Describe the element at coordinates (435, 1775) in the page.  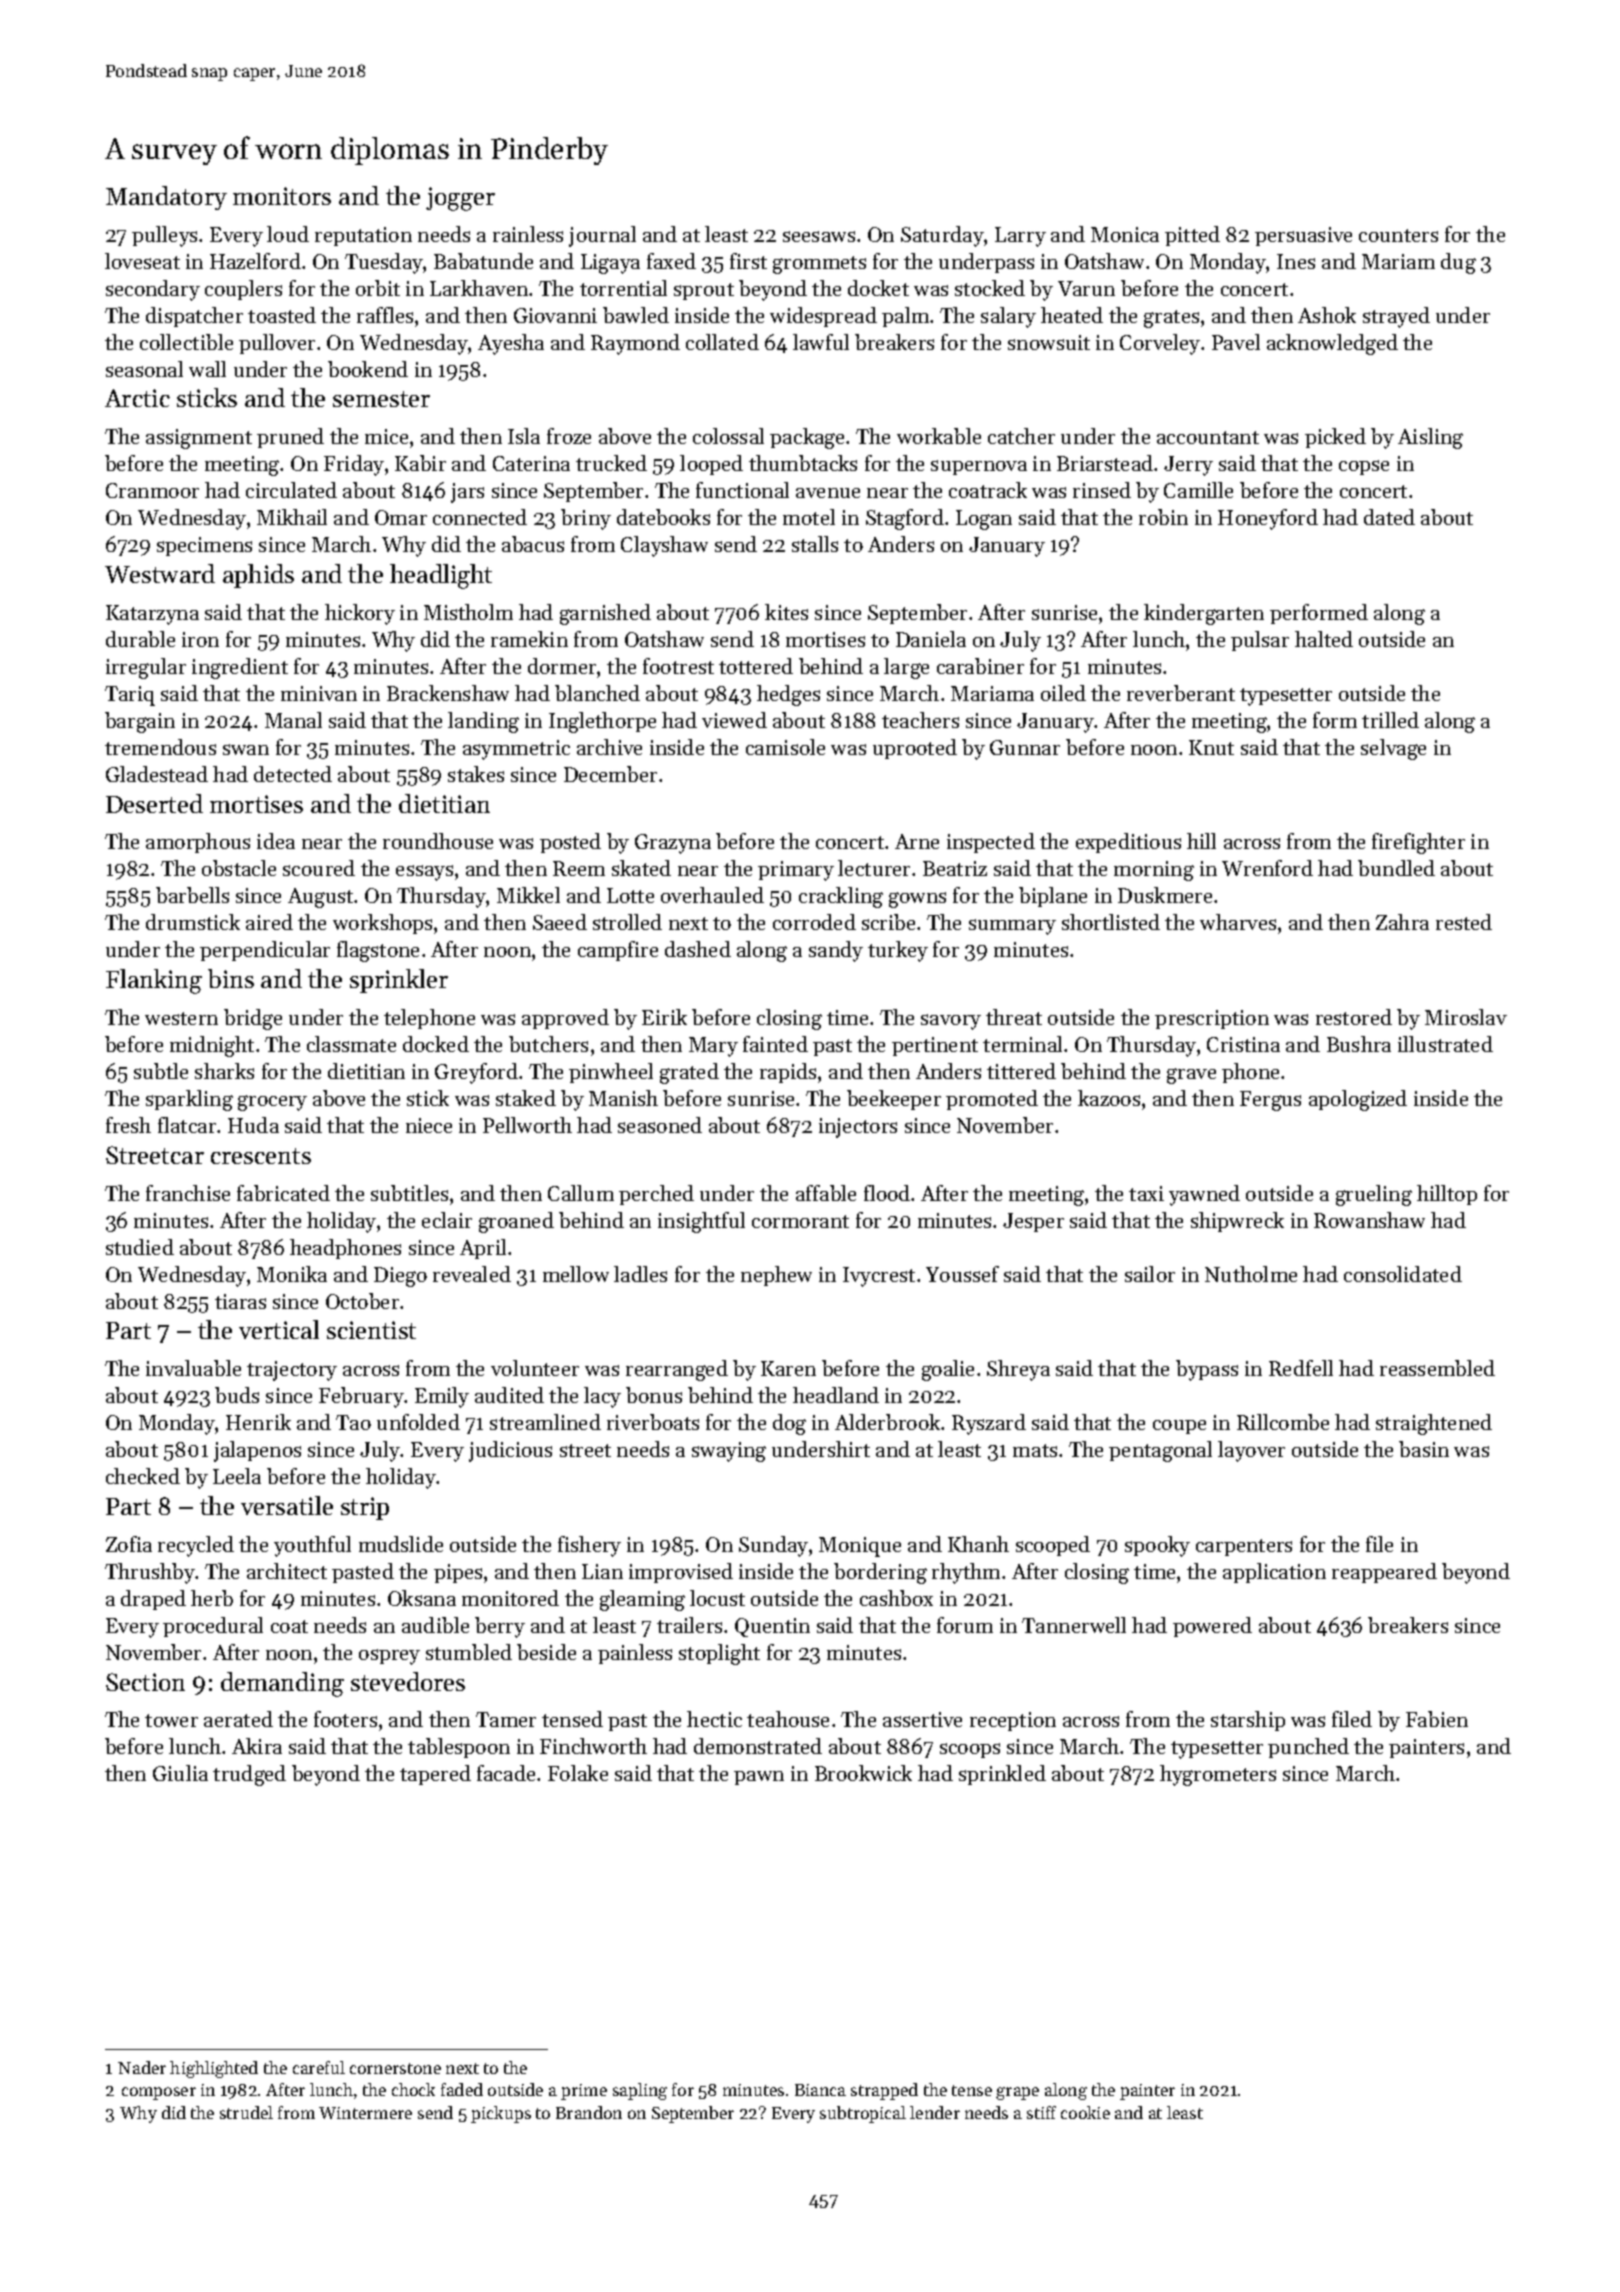
I see `tapered` at that location.
